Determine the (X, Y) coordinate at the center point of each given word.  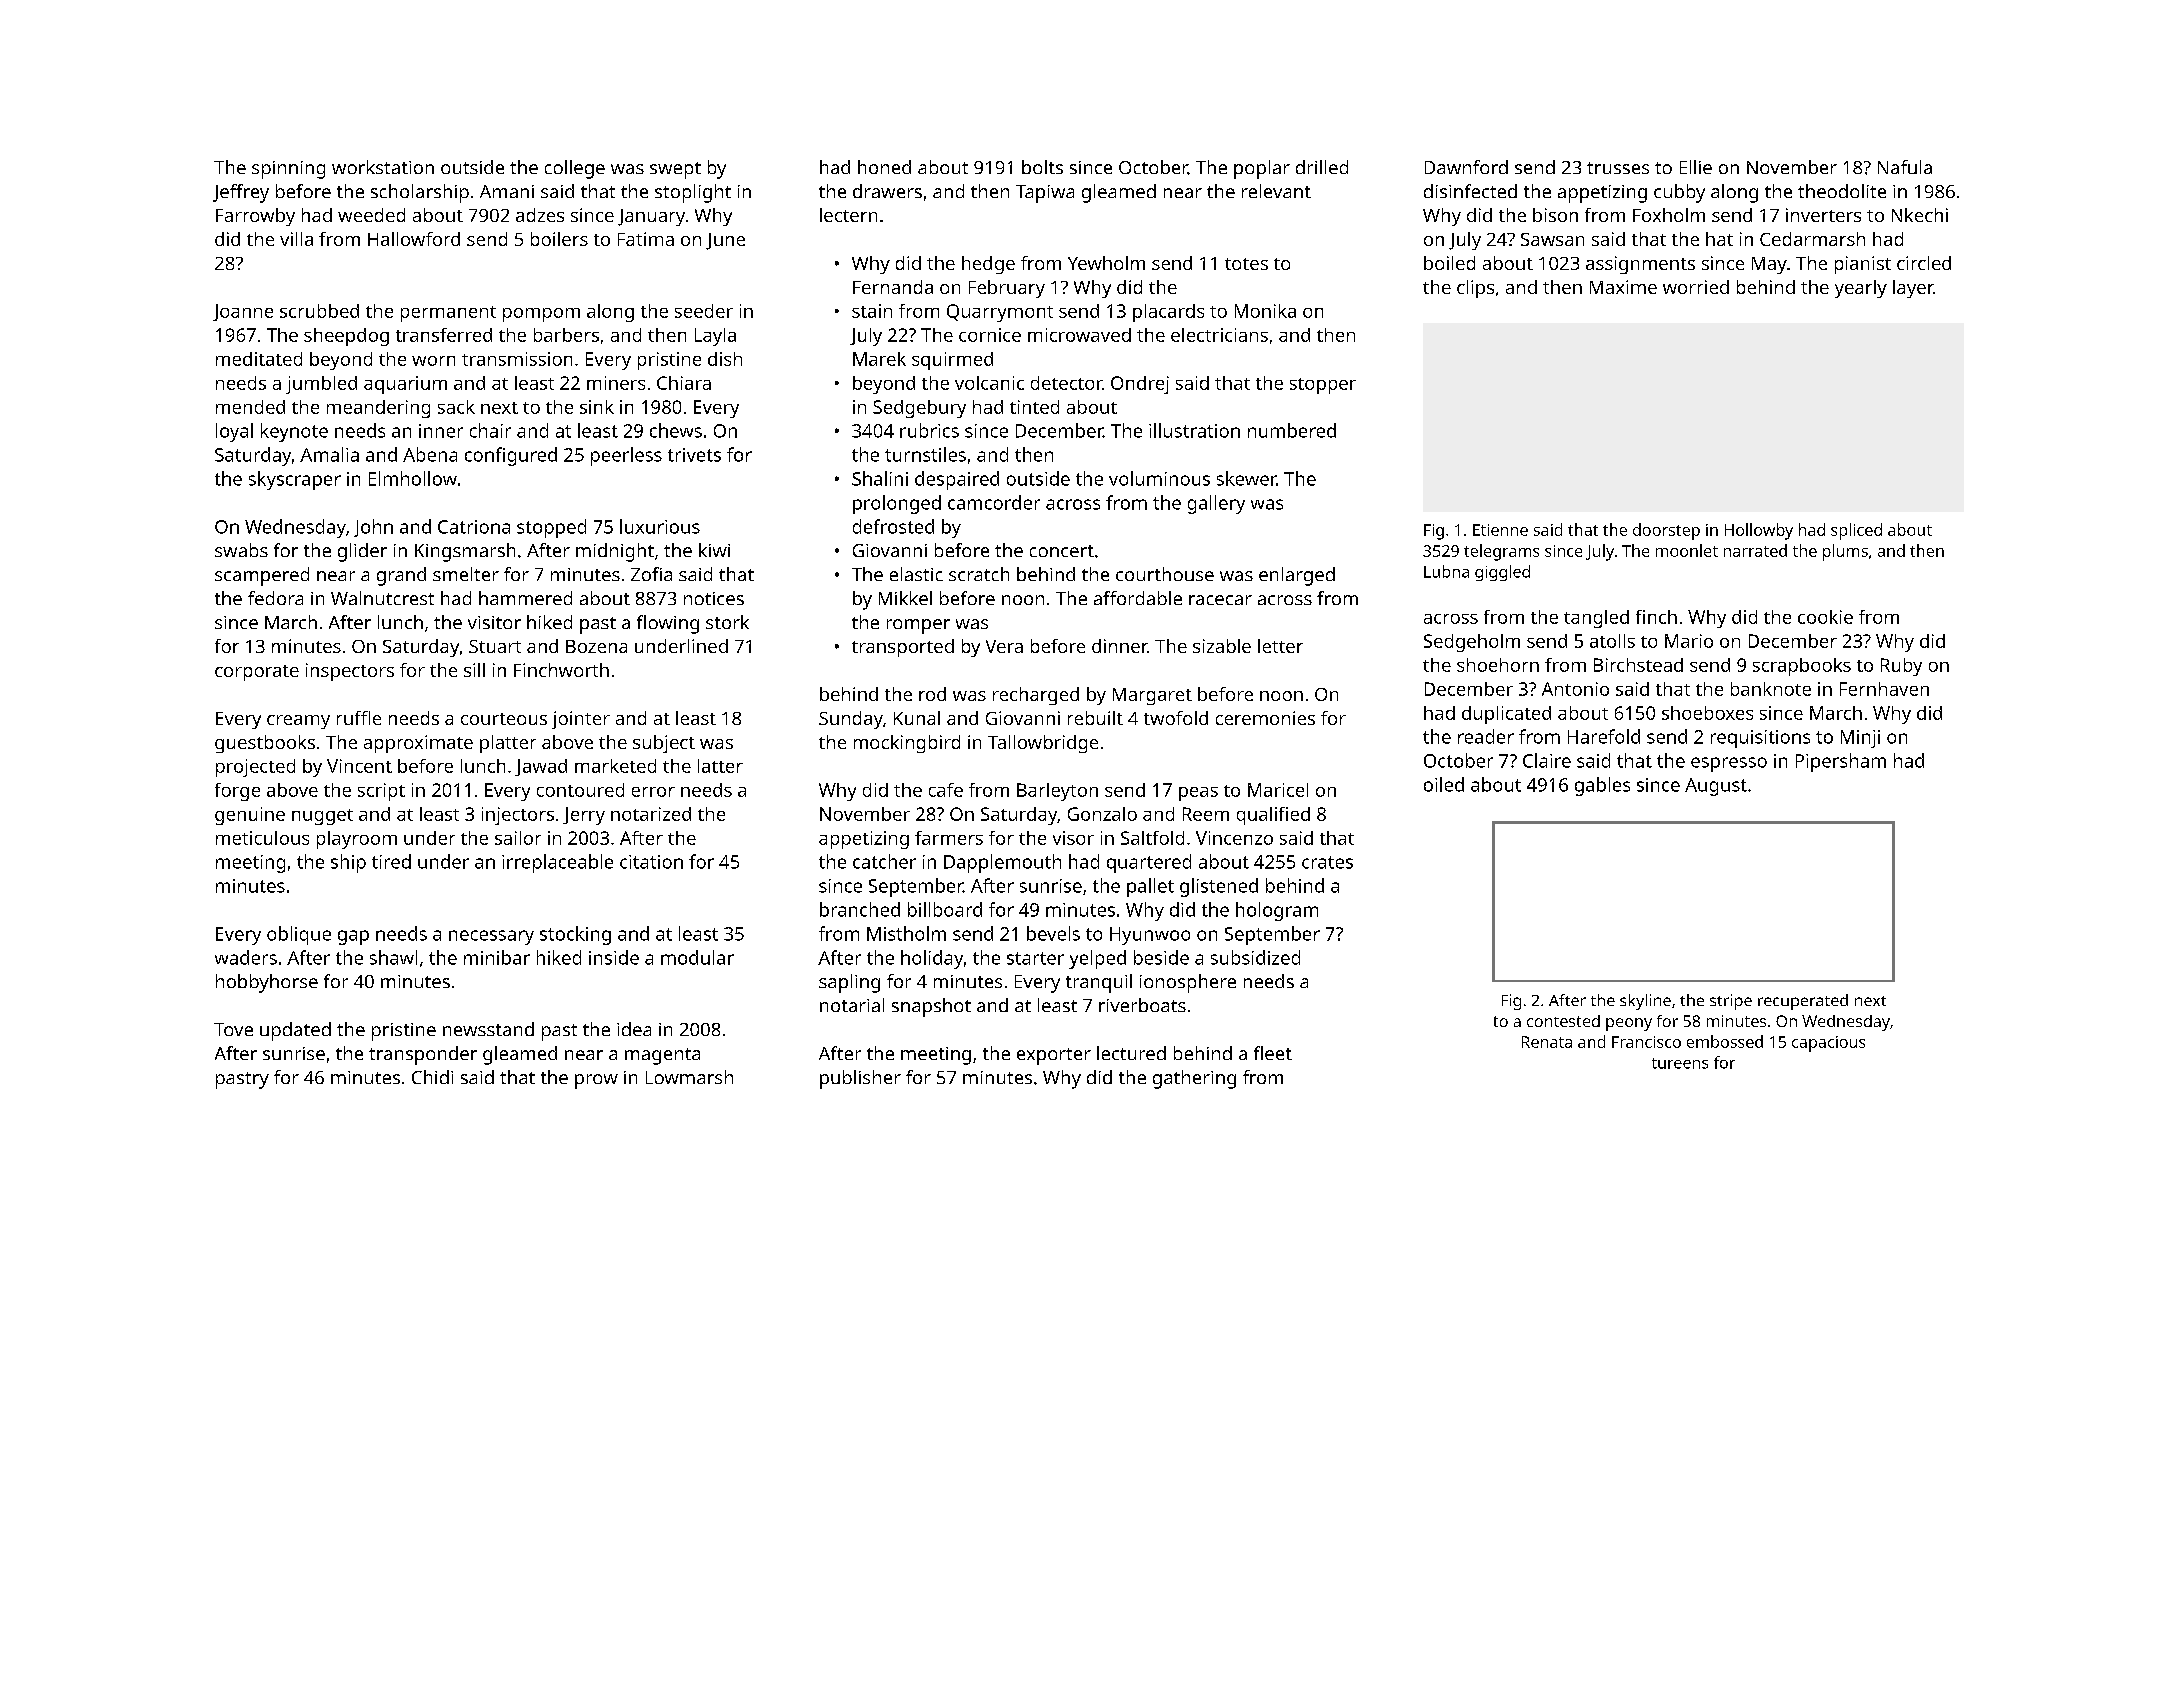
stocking (575, 935)
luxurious (660, 526)
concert (1062, 551)
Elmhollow (413, 478)
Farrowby (255, 217)
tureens (1680, 1063)
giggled (1502, 573)
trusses (1618, 168)
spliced (1856, 531)
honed (884, 167)
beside (1161, 957)
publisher (860, 1079)
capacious (1828, 1044)
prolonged (897, 504)
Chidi (432, 1077)
